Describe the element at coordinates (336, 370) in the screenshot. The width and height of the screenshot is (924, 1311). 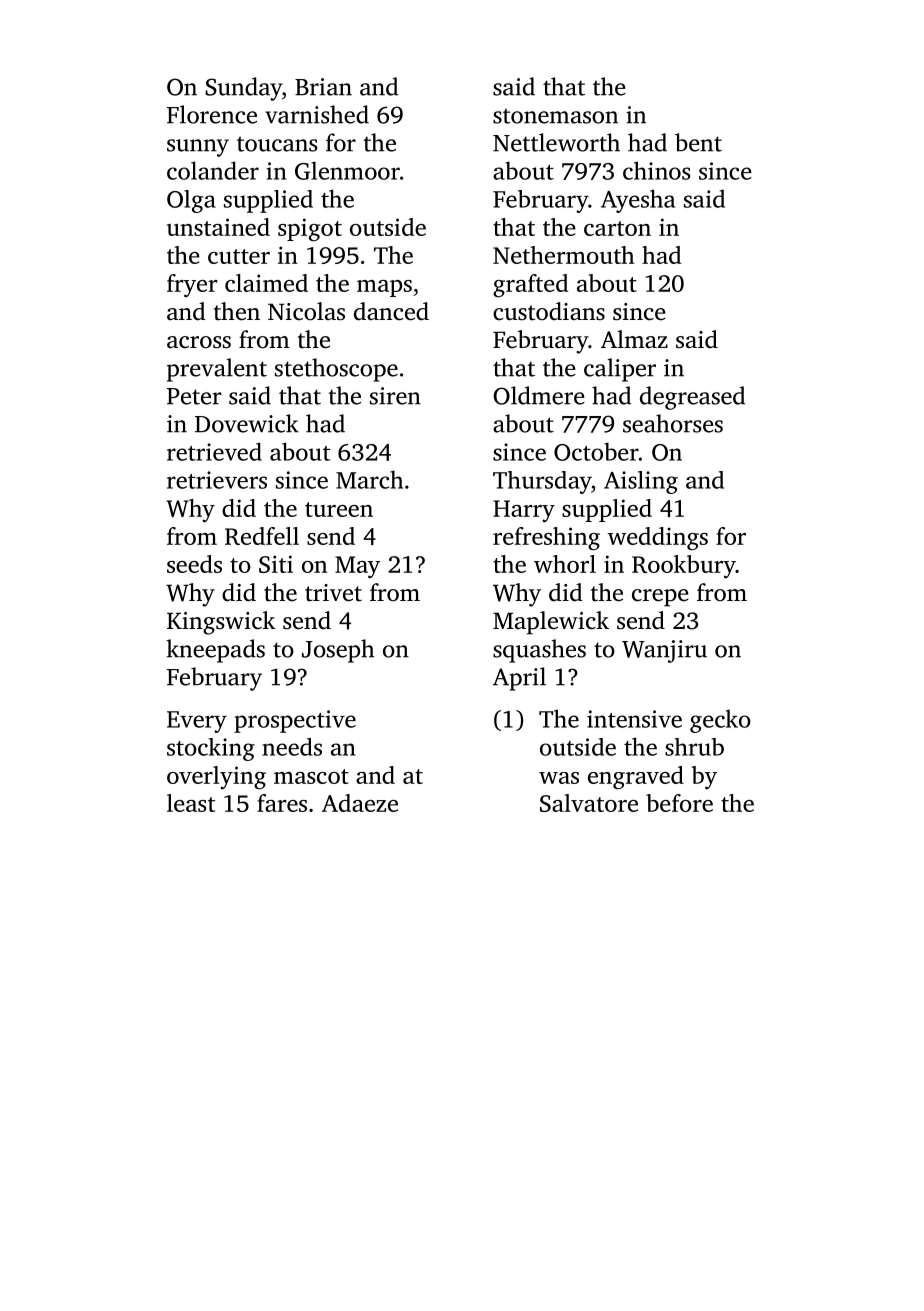
I see `stethoscope` at that location.
